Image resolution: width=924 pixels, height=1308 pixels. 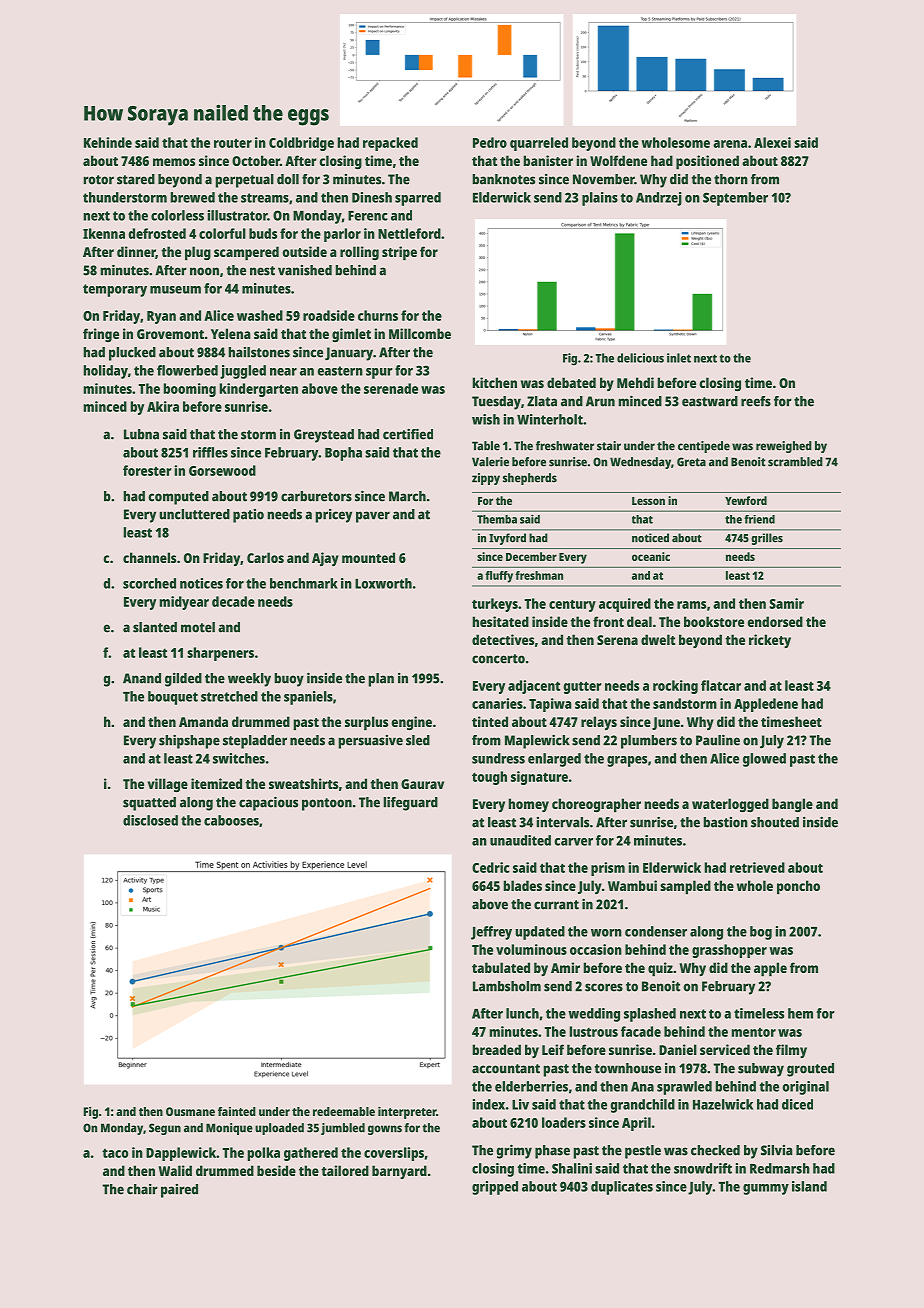 What do you see at coordinates (490, 142) in the image?
I see `Pedro` at bounding box center [490, 142].
